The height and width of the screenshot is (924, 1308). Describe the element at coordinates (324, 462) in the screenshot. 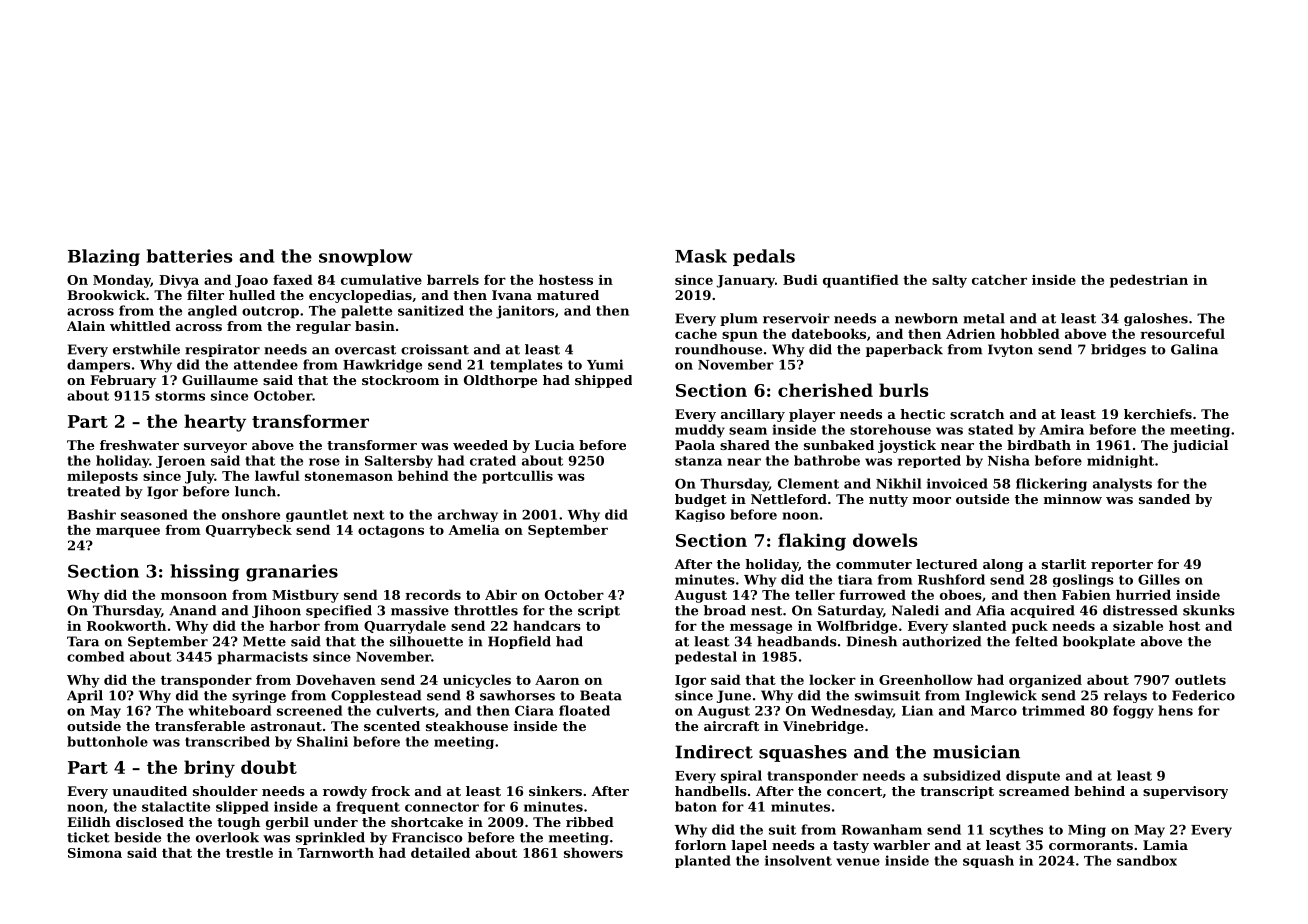

I see `rose` at that location.
